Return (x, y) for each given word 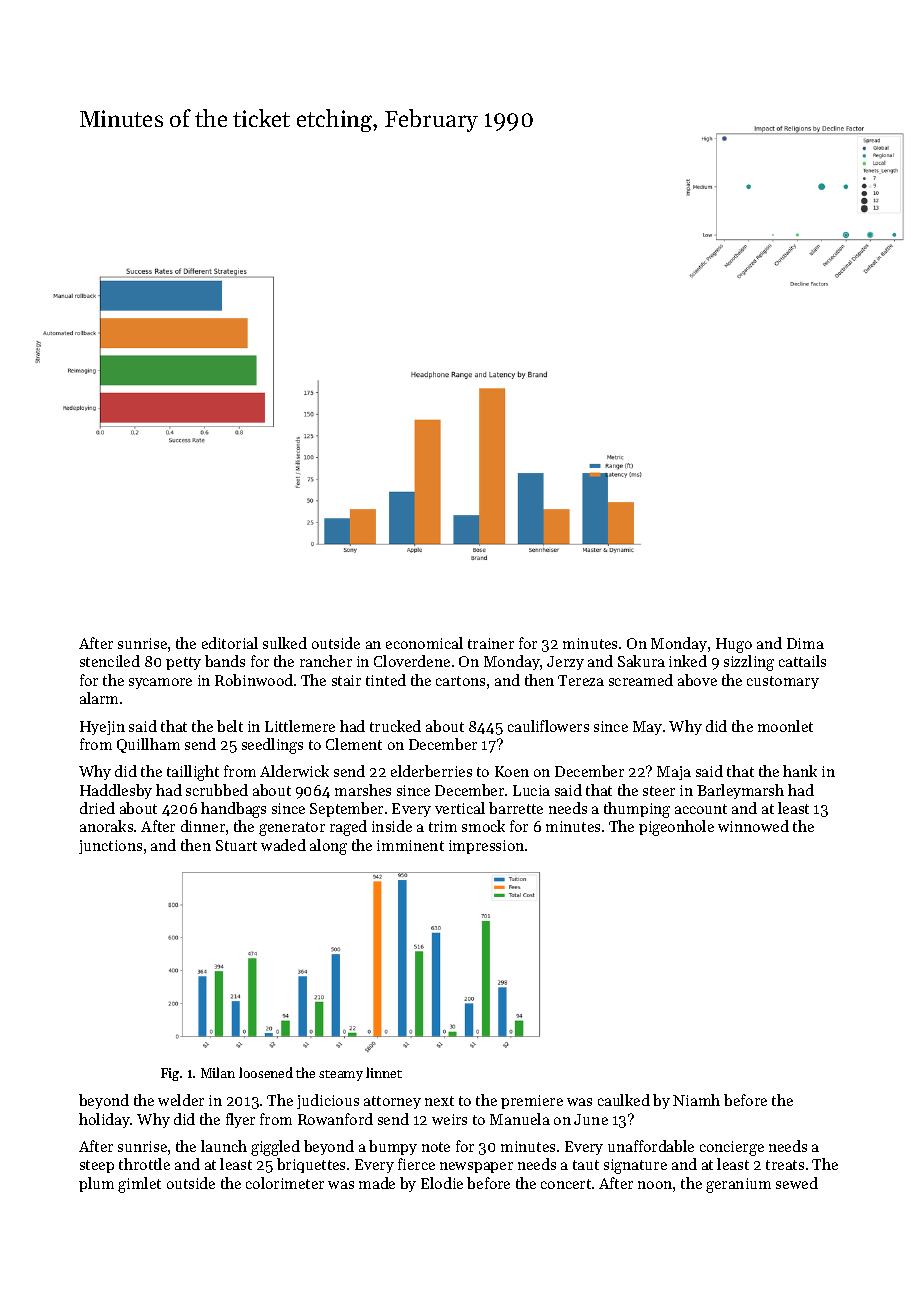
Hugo (734, 645)
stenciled (110, 661)
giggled (275, 1148)
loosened (266, 1072)
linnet (384, 1072)
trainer (491, 643)
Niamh (696, 1100)
